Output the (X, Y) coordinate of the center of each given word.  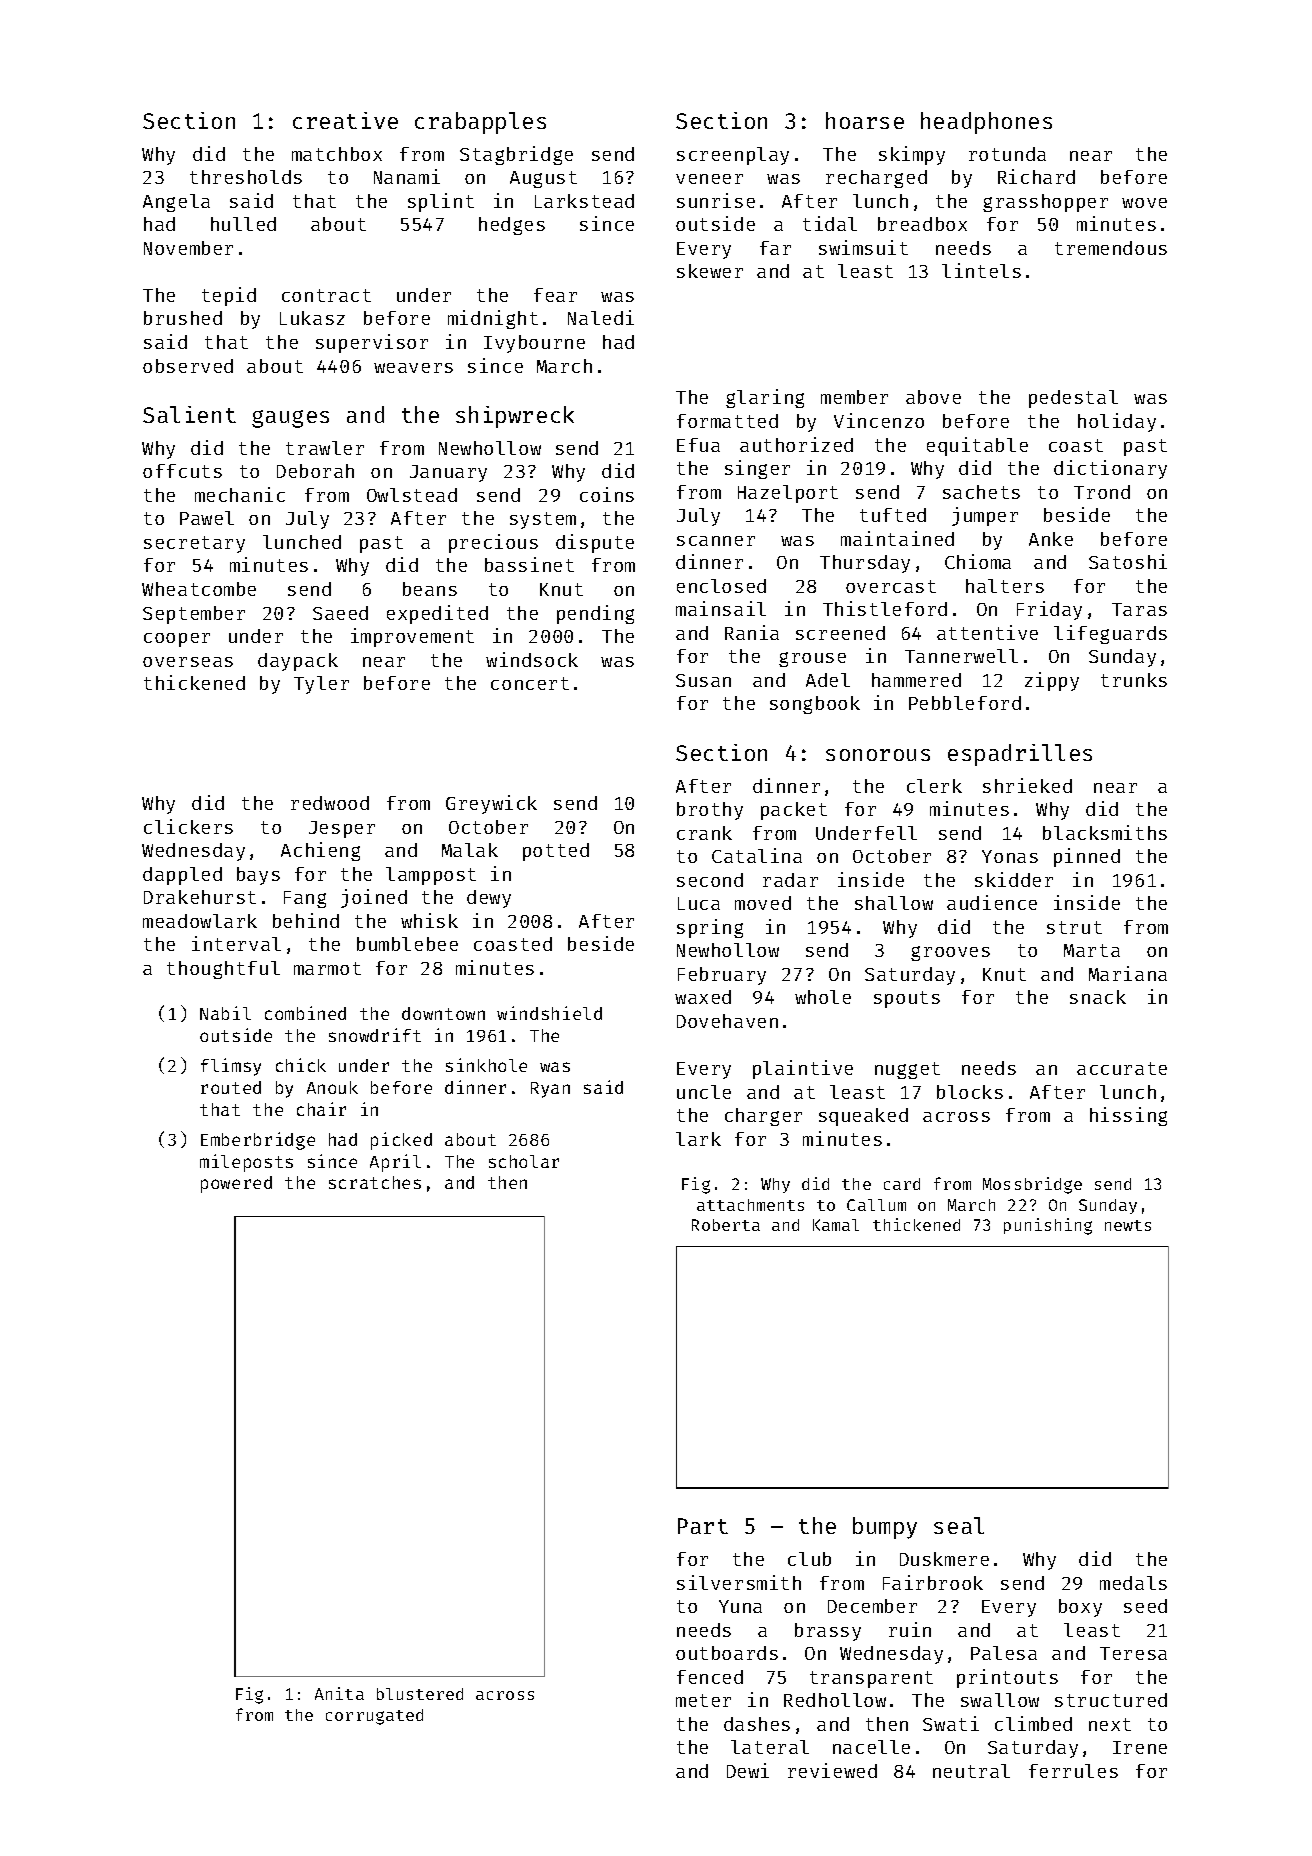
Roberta (726, 1225)
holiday (1117, 422)
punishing (1048, 1226)
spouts (907, 999)
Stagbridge (516, 155)
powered (236, 1184)
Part (703, 1526)
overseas (188, 662)
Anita (339, 1693)
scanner (716, 541)
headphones (986, 123)
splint (441, 202)
